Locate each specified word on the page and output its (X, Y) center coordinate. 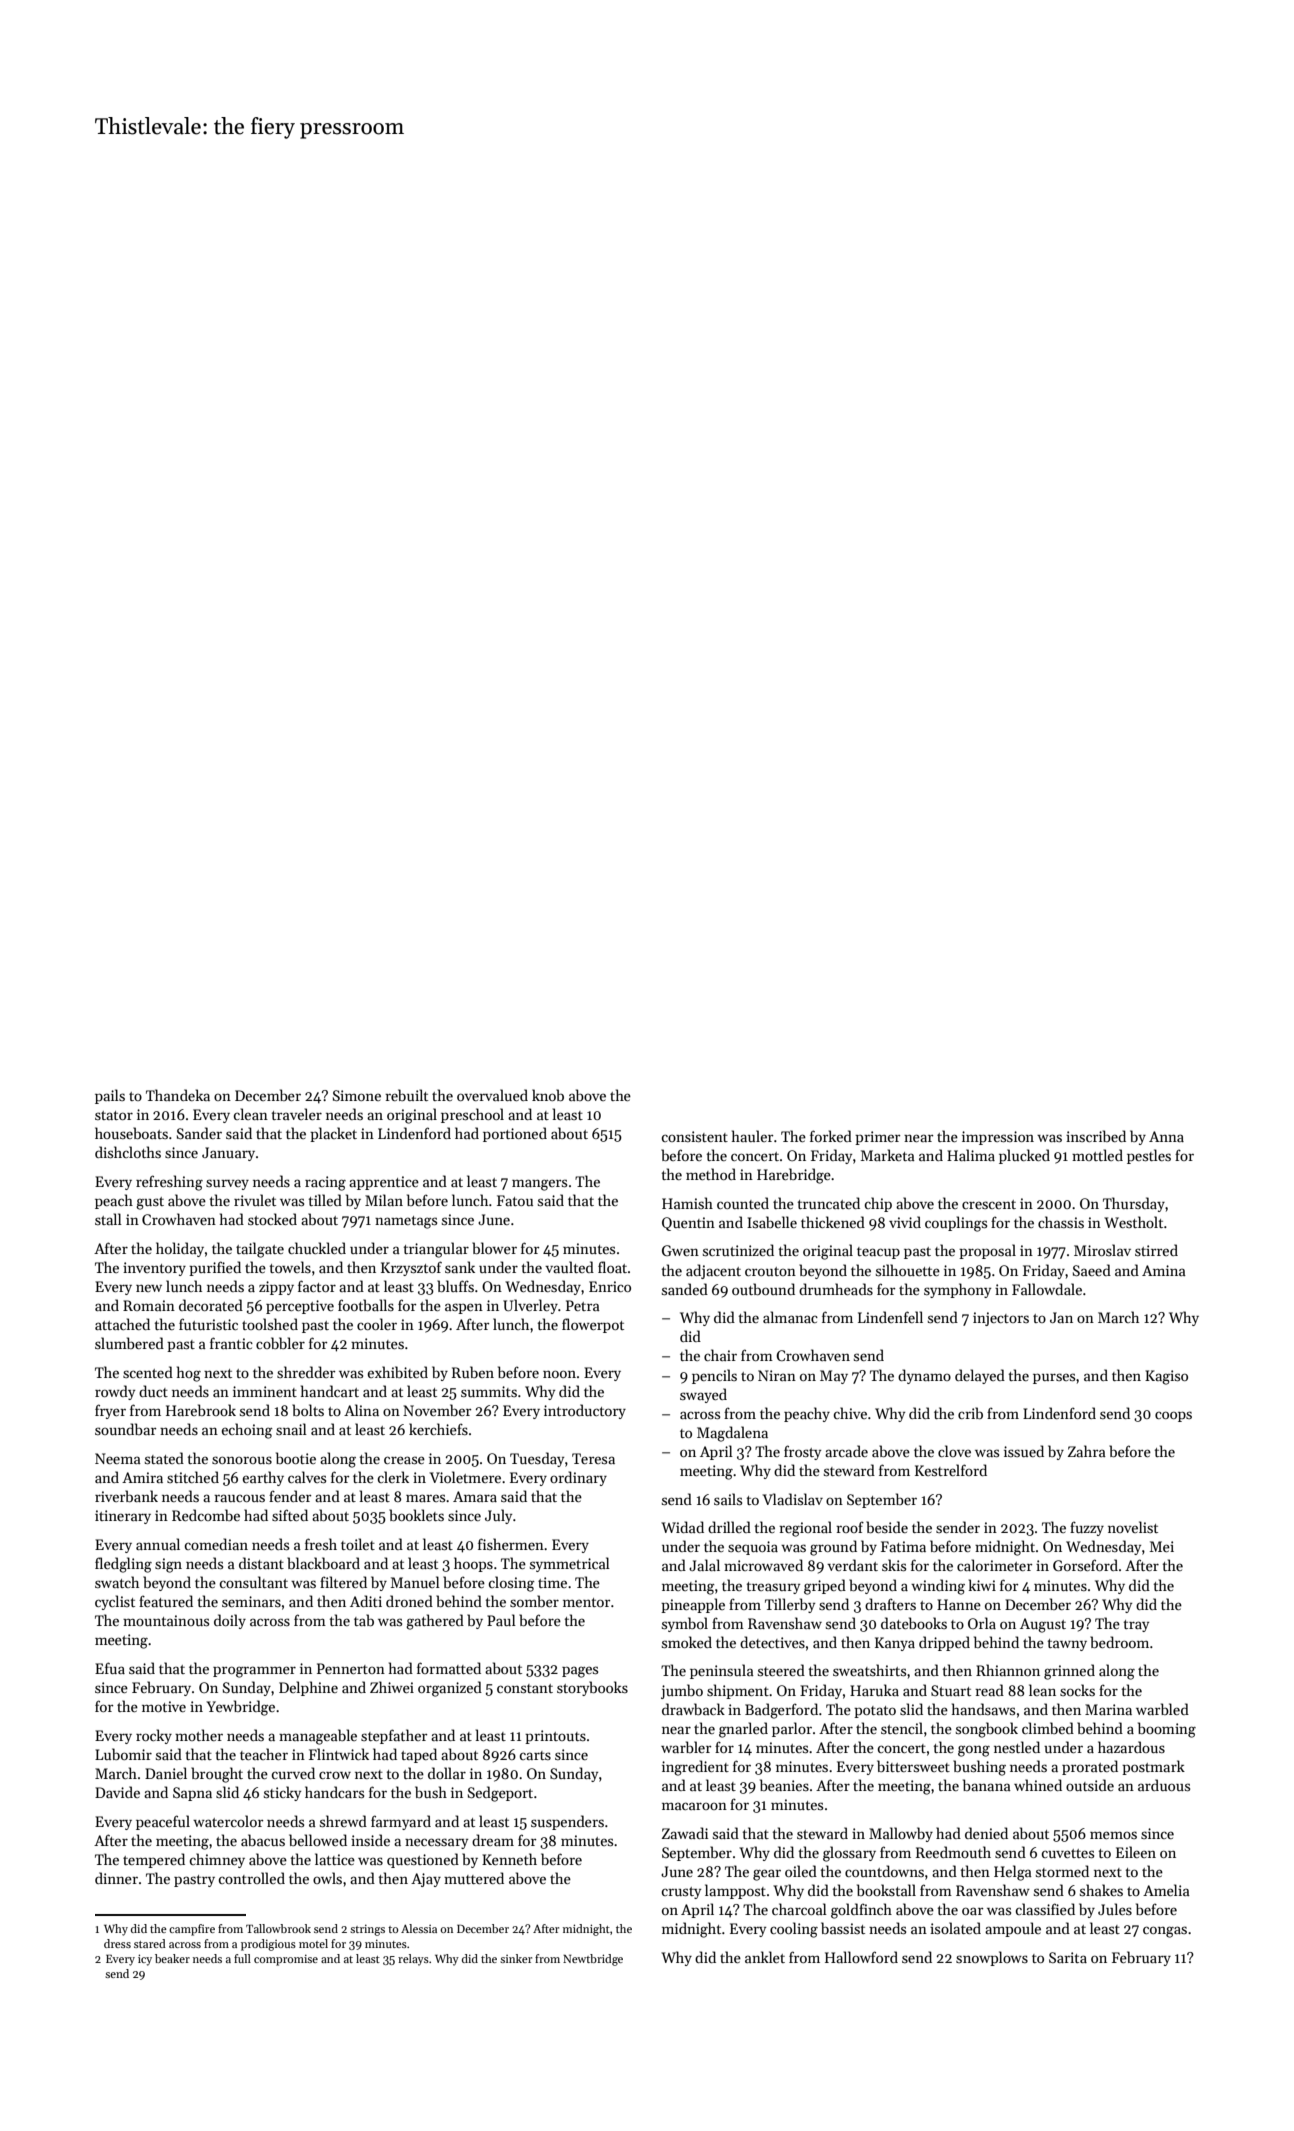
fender (290, 1496)
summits (489, 1391)
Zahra (1087, 1451)
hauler (752, 1136)
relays (413, 1960)
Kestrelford (951, 1470)
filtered (343, 1582)
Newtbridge (593, 1960)
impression (998, 1138)
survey (227, 1184)
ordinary (578, 1478)
